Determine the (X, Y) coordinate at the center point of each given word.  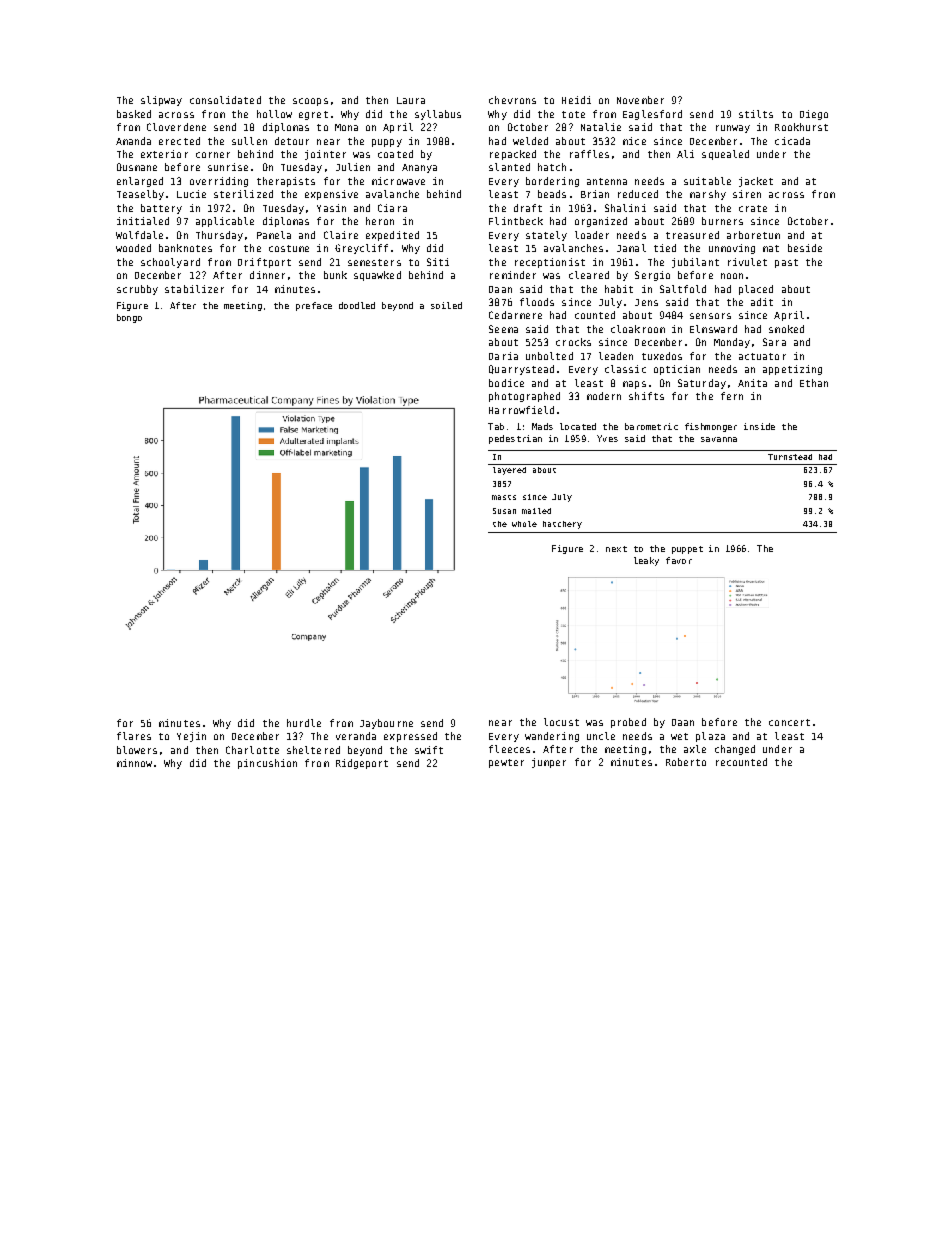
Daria (503, 356)
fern (732, 396)
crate (753, 208)
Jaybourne (386, 724)
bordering (552, 182)
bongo (129, 318)
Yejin (191, 737)
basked (134, 114)
